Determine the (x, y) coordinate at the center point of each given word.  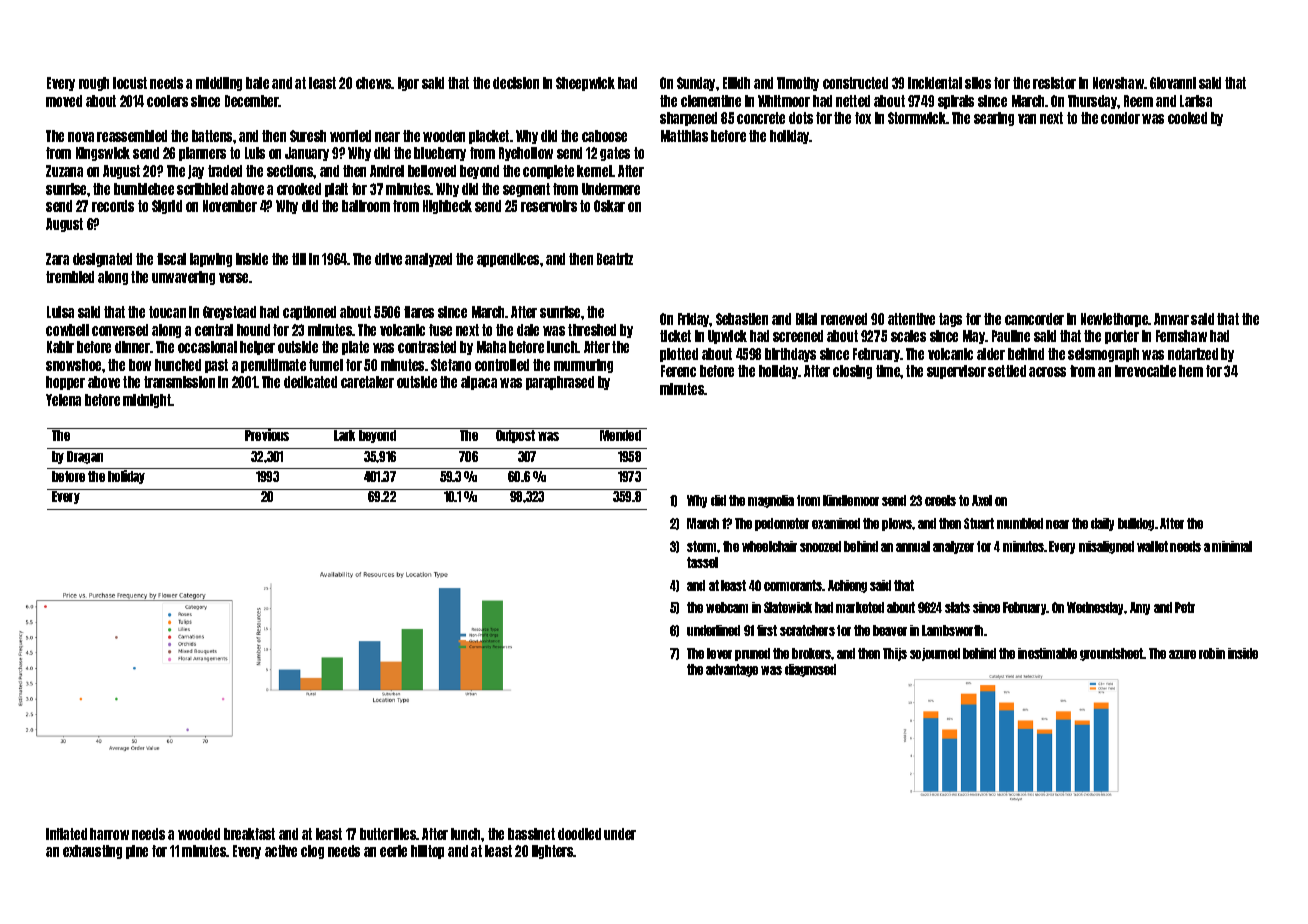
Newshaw (1118, 83)
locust (130, 83)
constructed (855, 83)
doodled (579, 834)
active (281, 851)
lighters (553, 852)
